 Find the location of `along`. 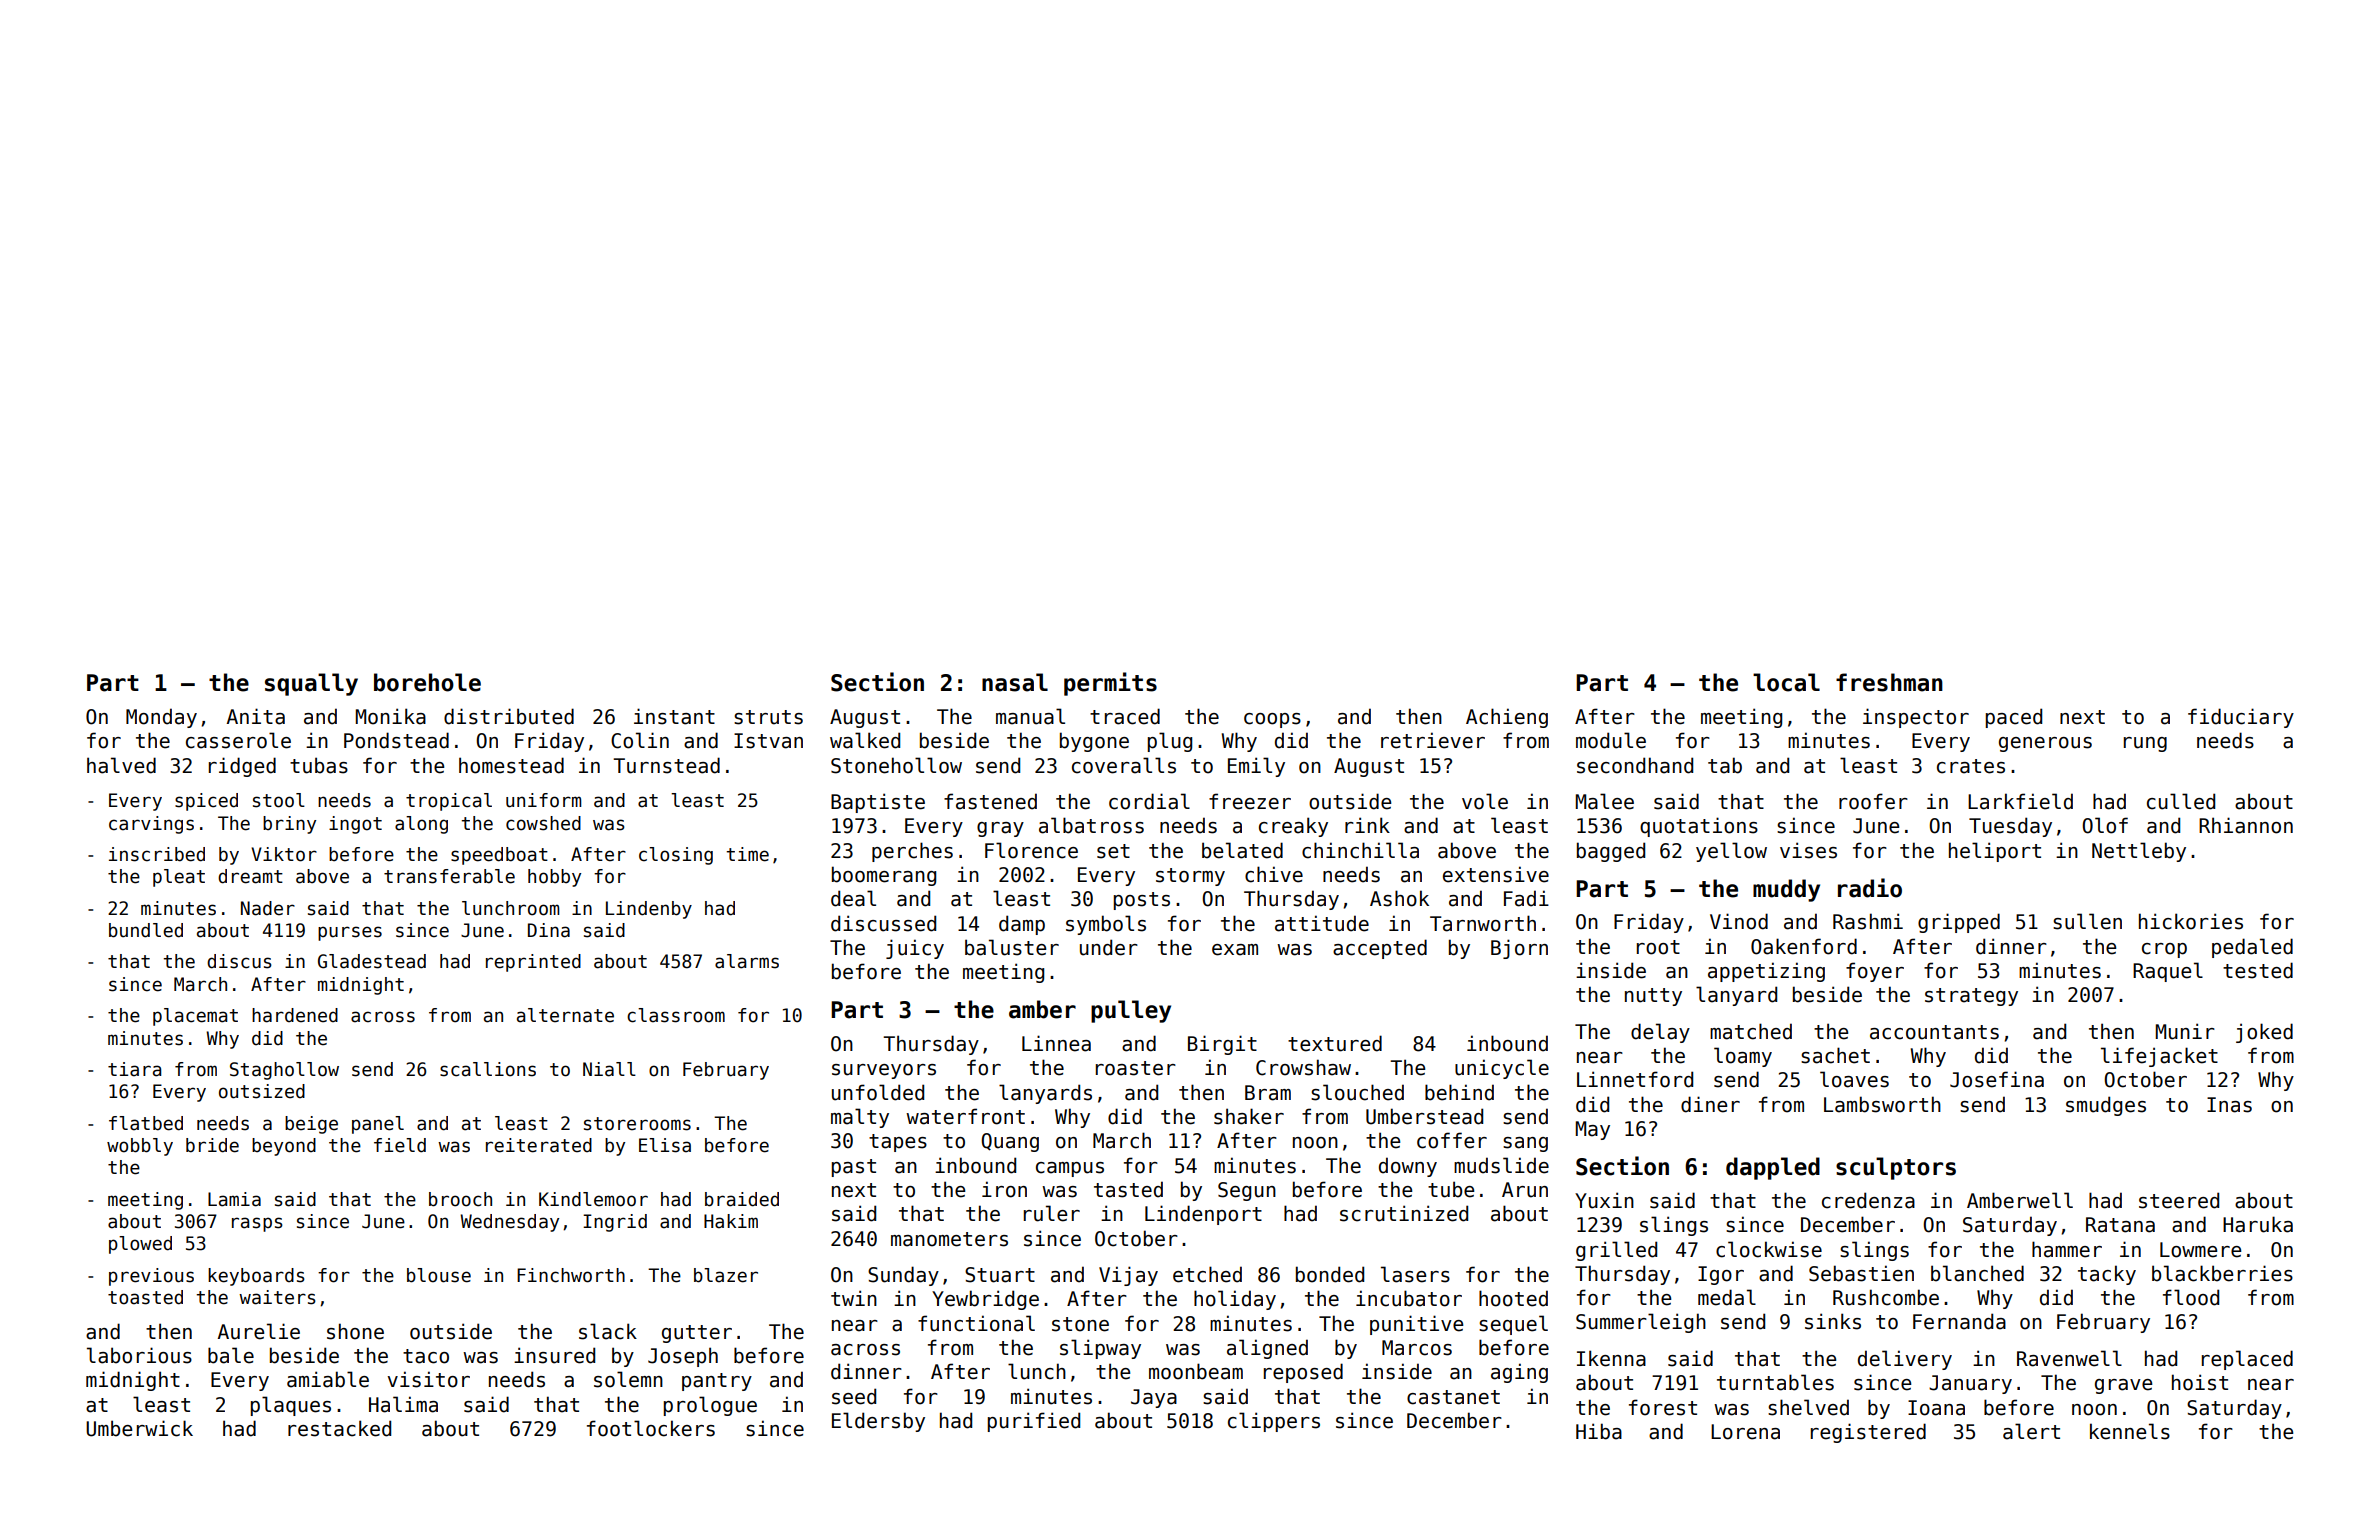

along is located at coordinates (421, 825).
